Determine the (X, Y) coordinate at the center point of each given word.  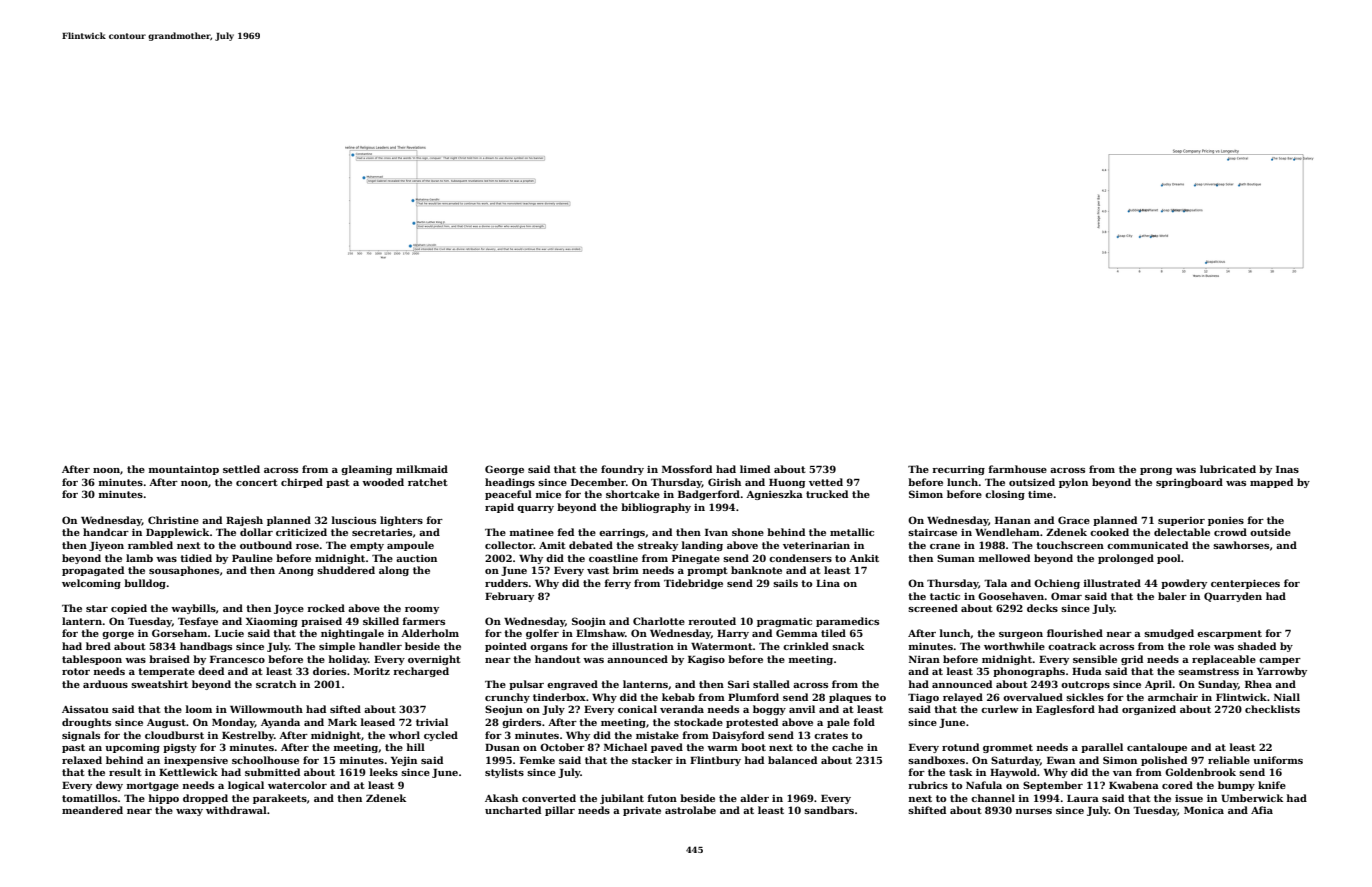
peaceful (508, 495)
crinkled (806, 646)
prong (1156, 471)
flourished (1075, 633)
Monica (1204, 810)
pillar (560, 811)
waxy (189, 812)
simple (337, 647)
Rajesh (244, 521)
